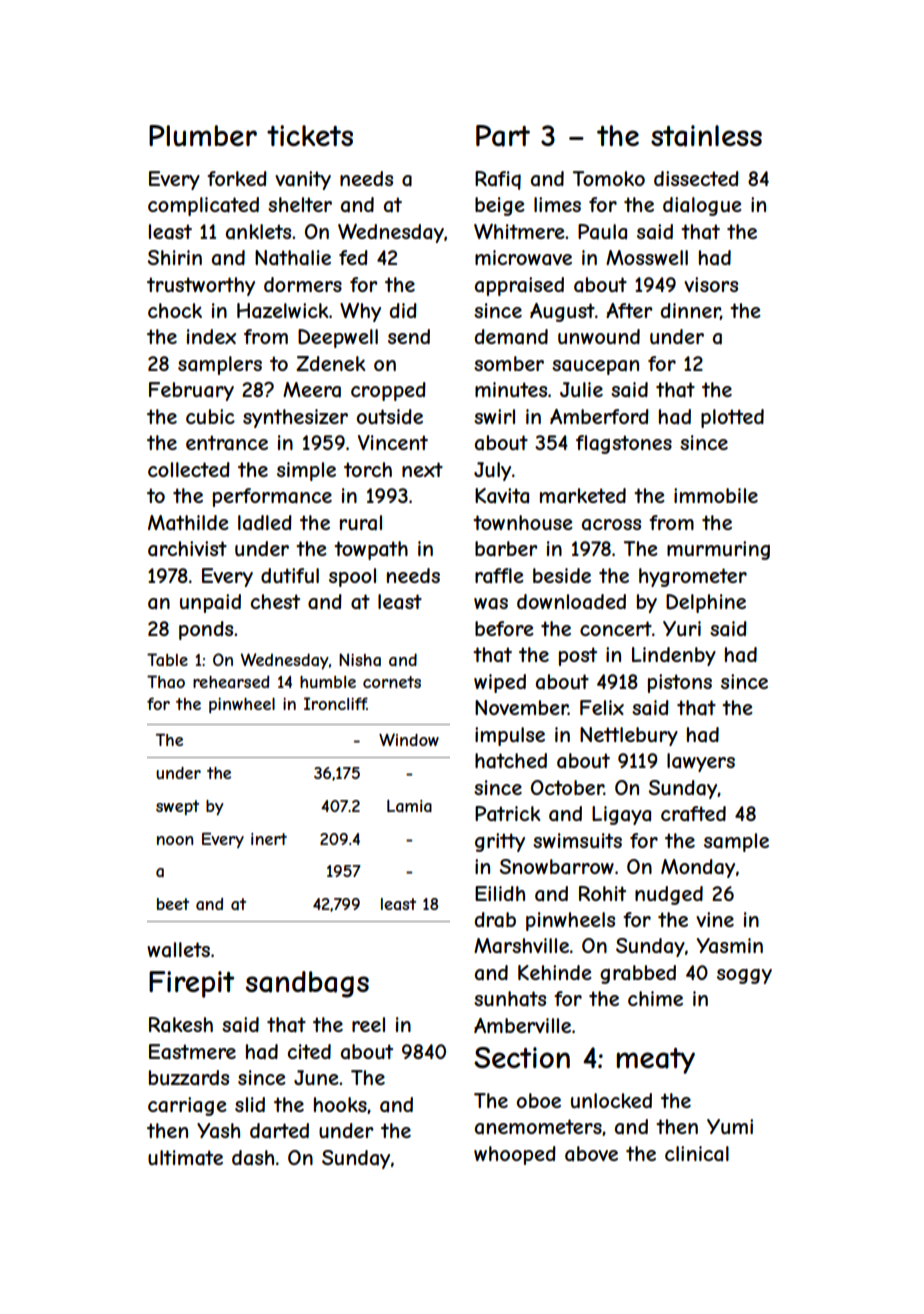 This screenshot has height=1314, width=924. I want to click on saucepan, so click(595, 367).
